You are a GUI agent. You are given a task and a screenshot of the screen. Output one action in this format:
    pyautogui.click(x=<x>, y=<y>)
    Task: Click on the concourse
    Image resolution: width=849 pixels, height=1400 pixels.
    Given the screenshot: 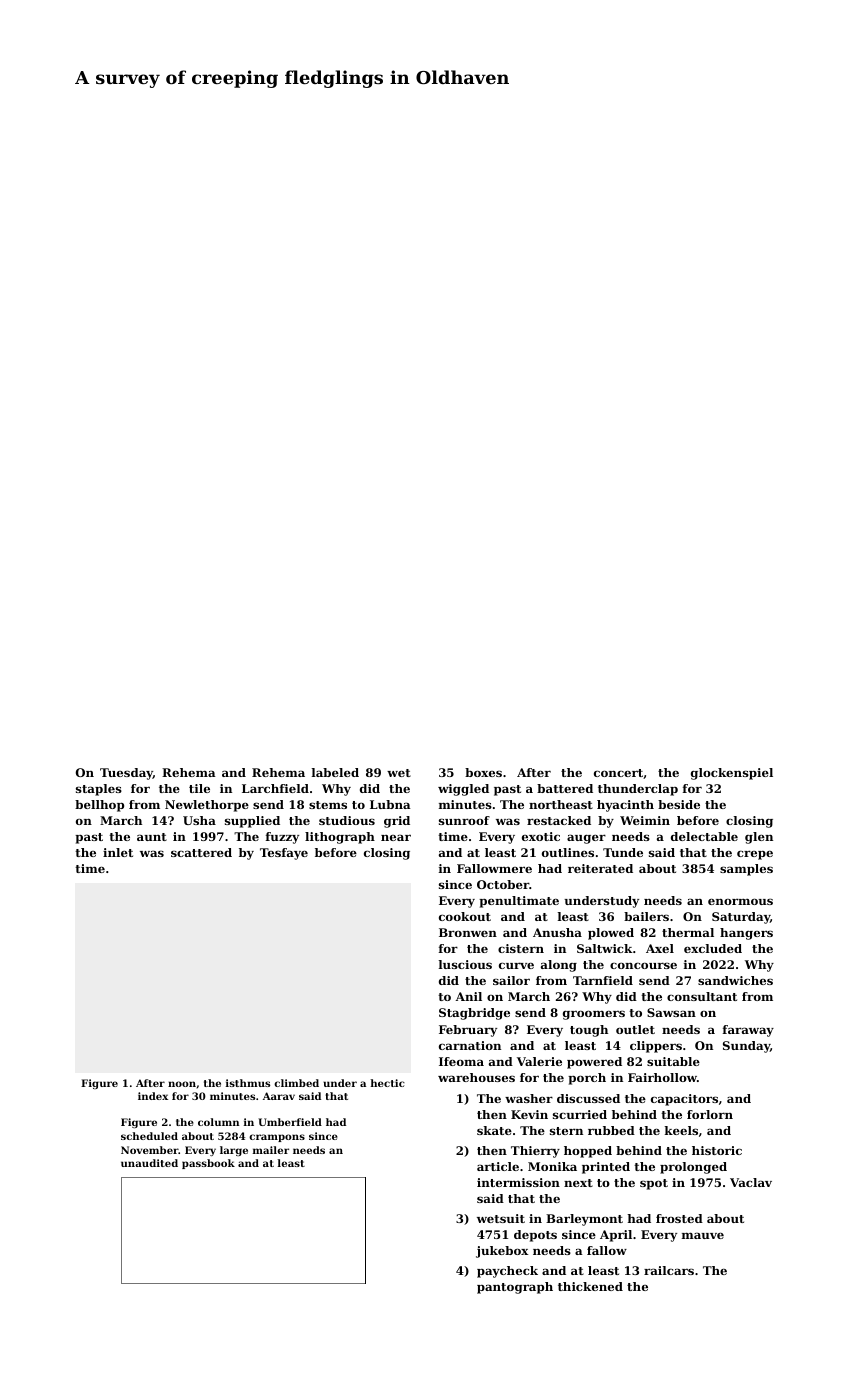 What is the action you would take?
    pyautogui.click(x=643, y=965)
